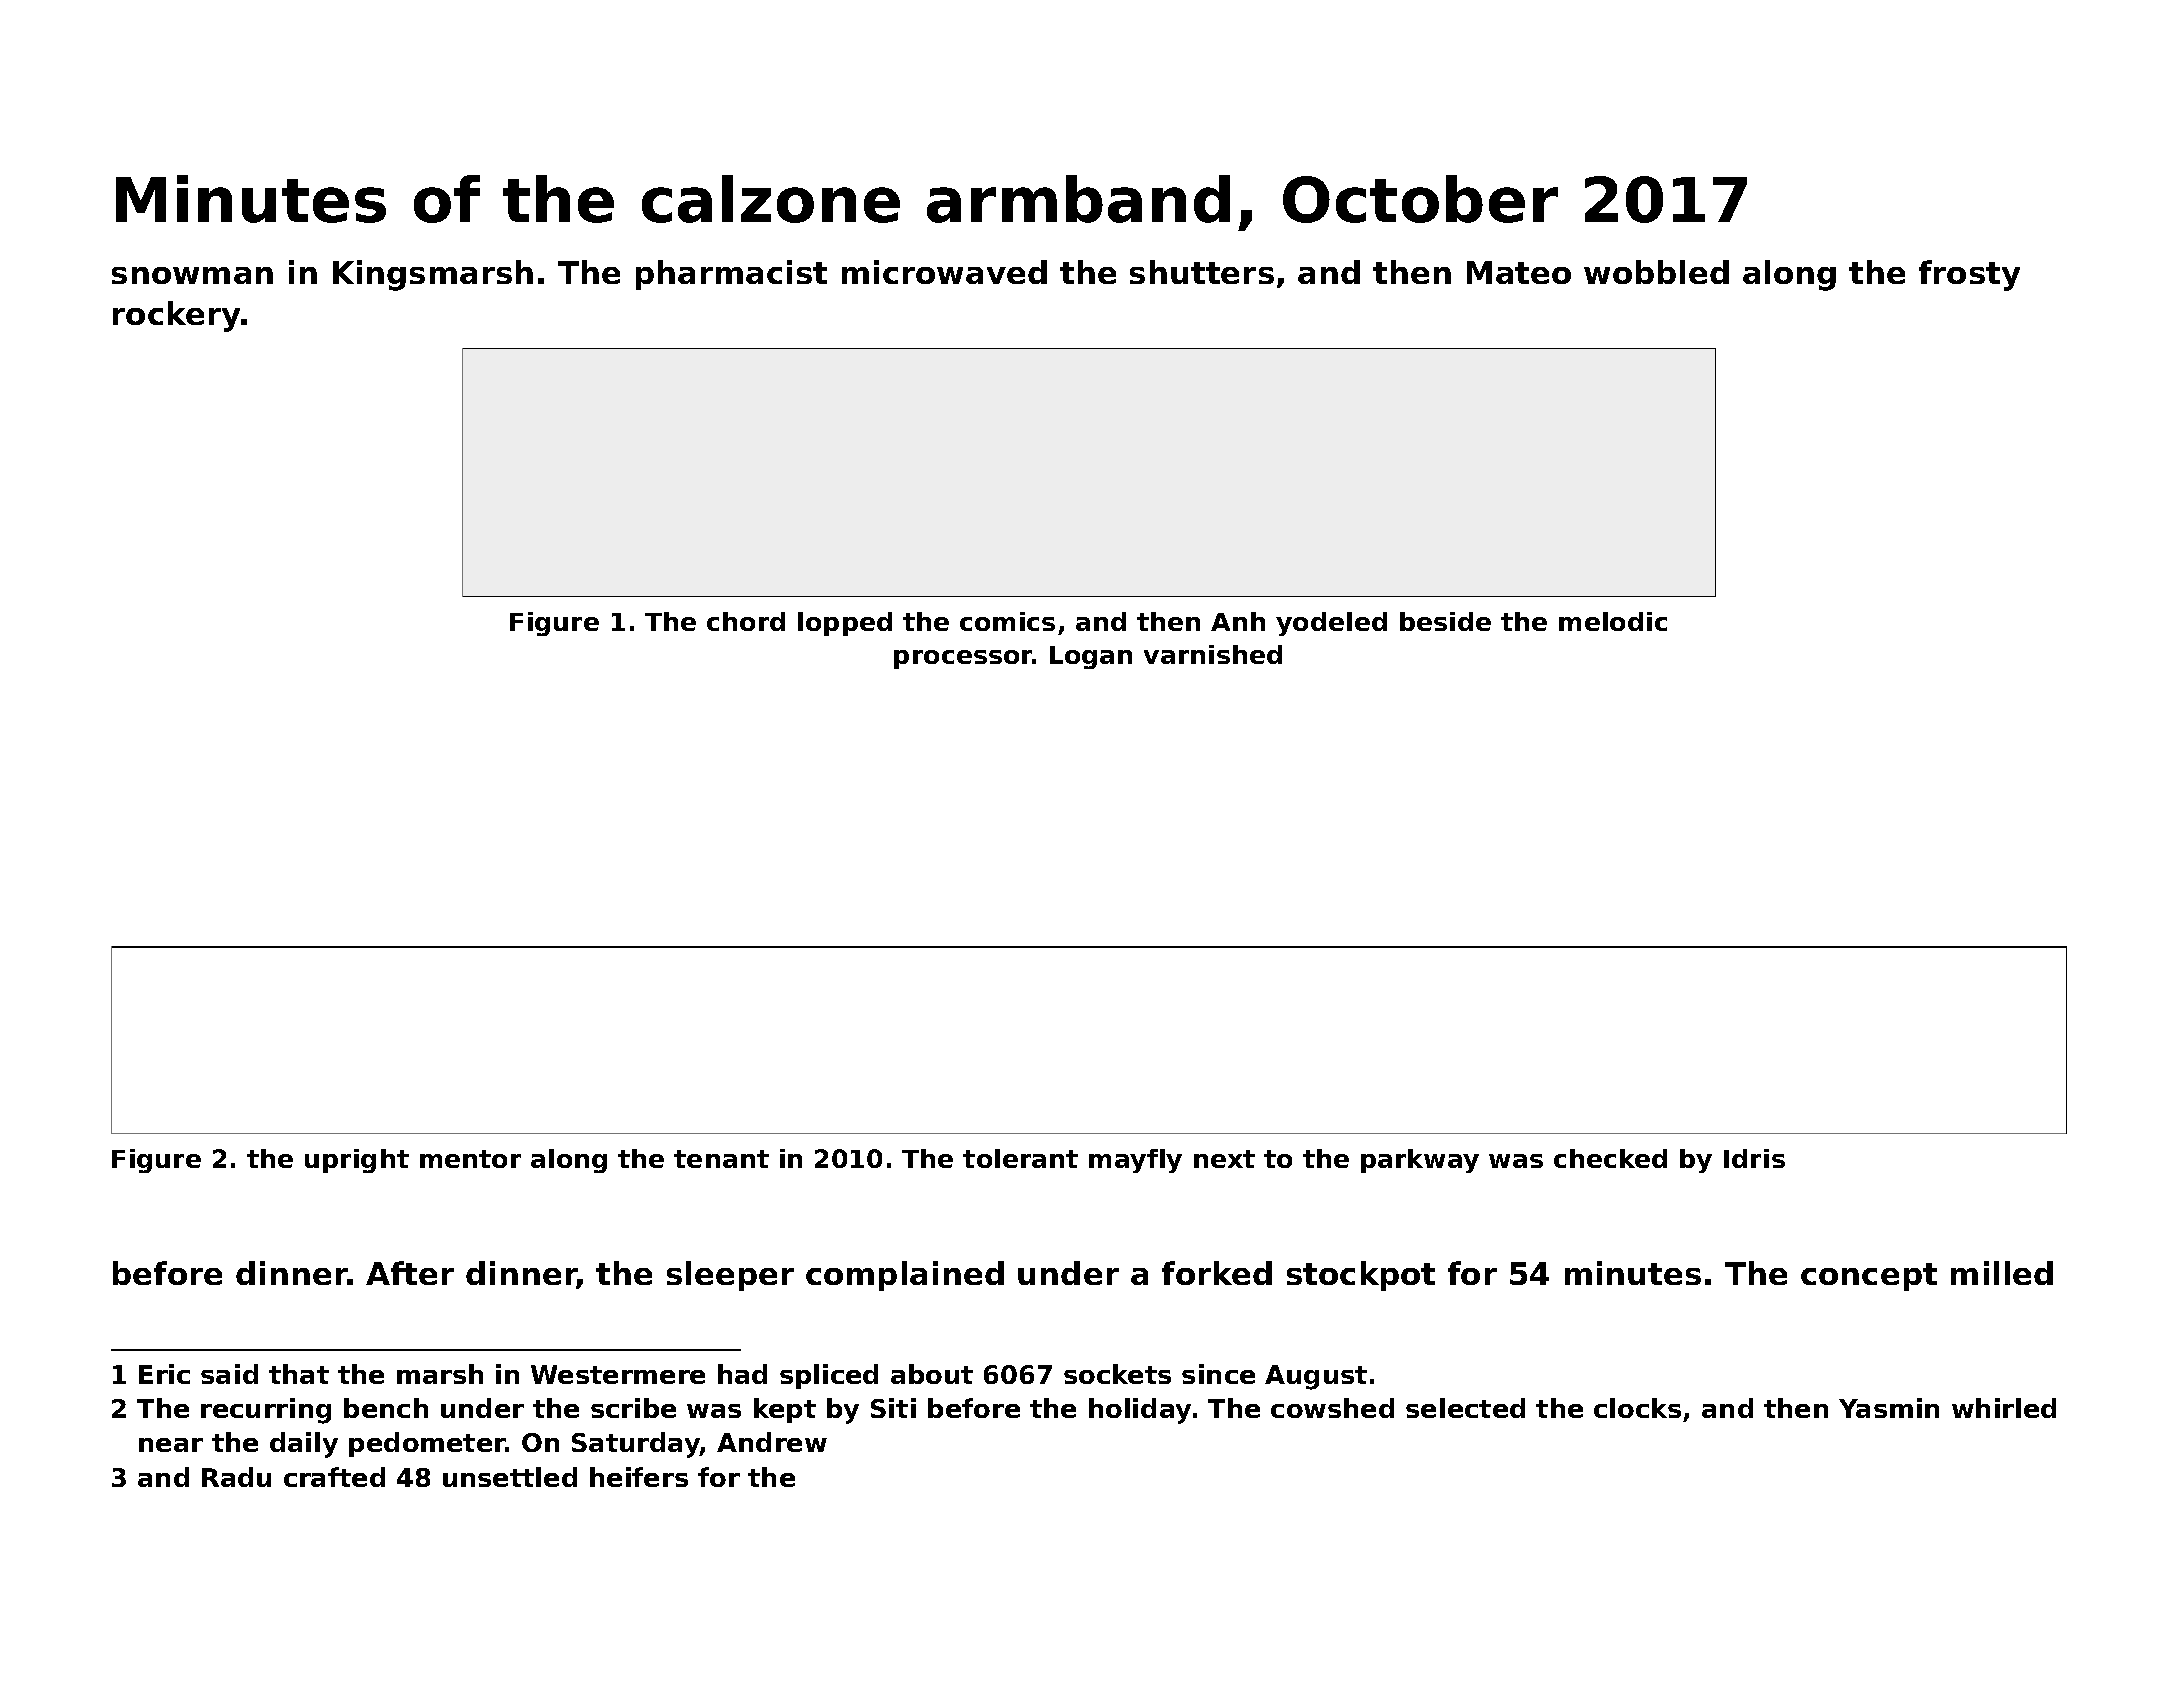 Image resolution: width=2178 pixels, height=1683 pixels. What do you see at coordinates (1202, 272) in the screenshot?
I see `shutters` at bounding box center [1202, 272].
